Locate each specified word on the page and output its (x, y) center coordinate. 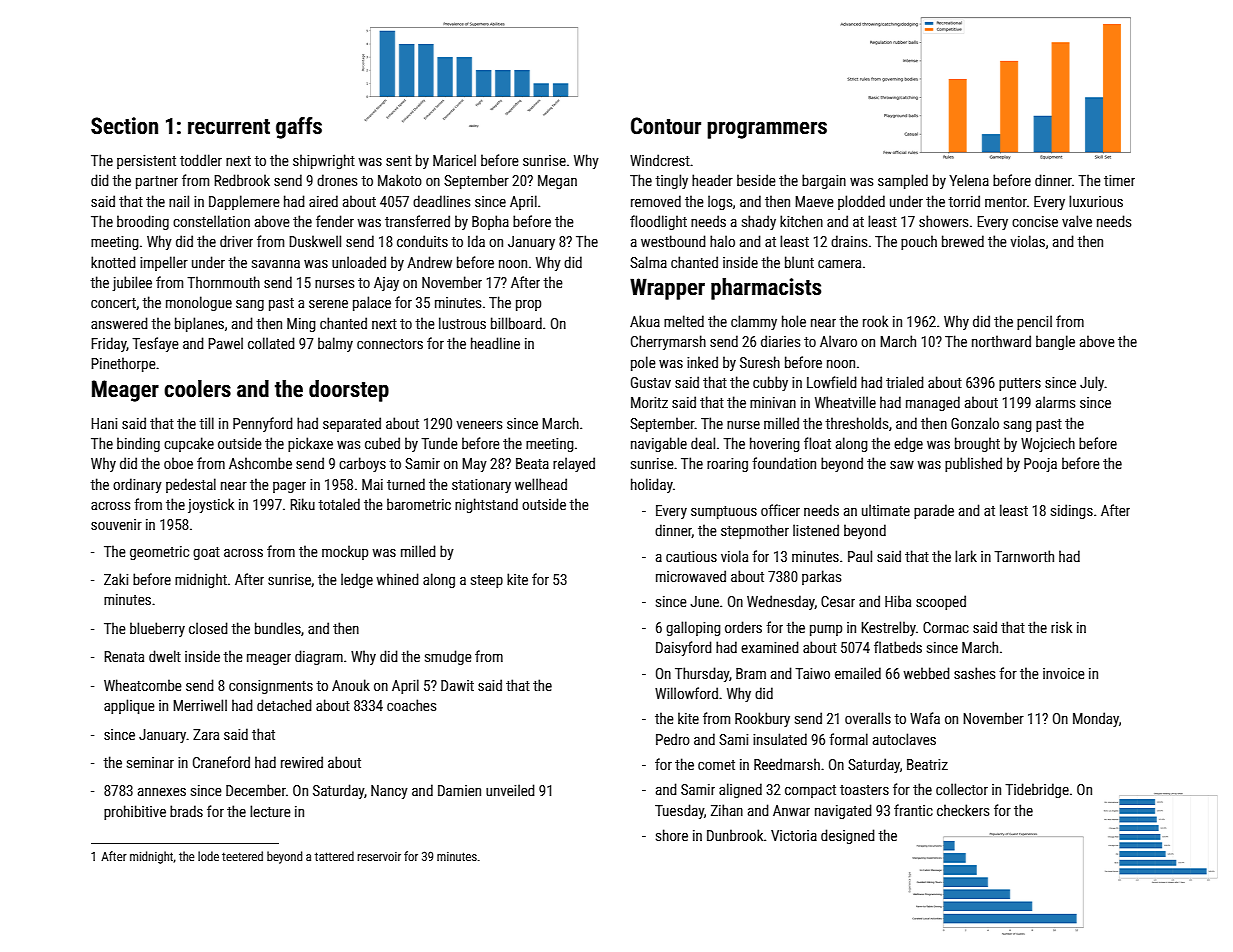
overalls (868, 718)
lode (208, 856)
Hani (104, 423)
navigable (659, 444)
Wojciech (1048, 444)
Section (124, 126)
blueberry (157, 629)
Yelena (969, 180)
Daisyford (684, 648)
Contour (666, 126)
